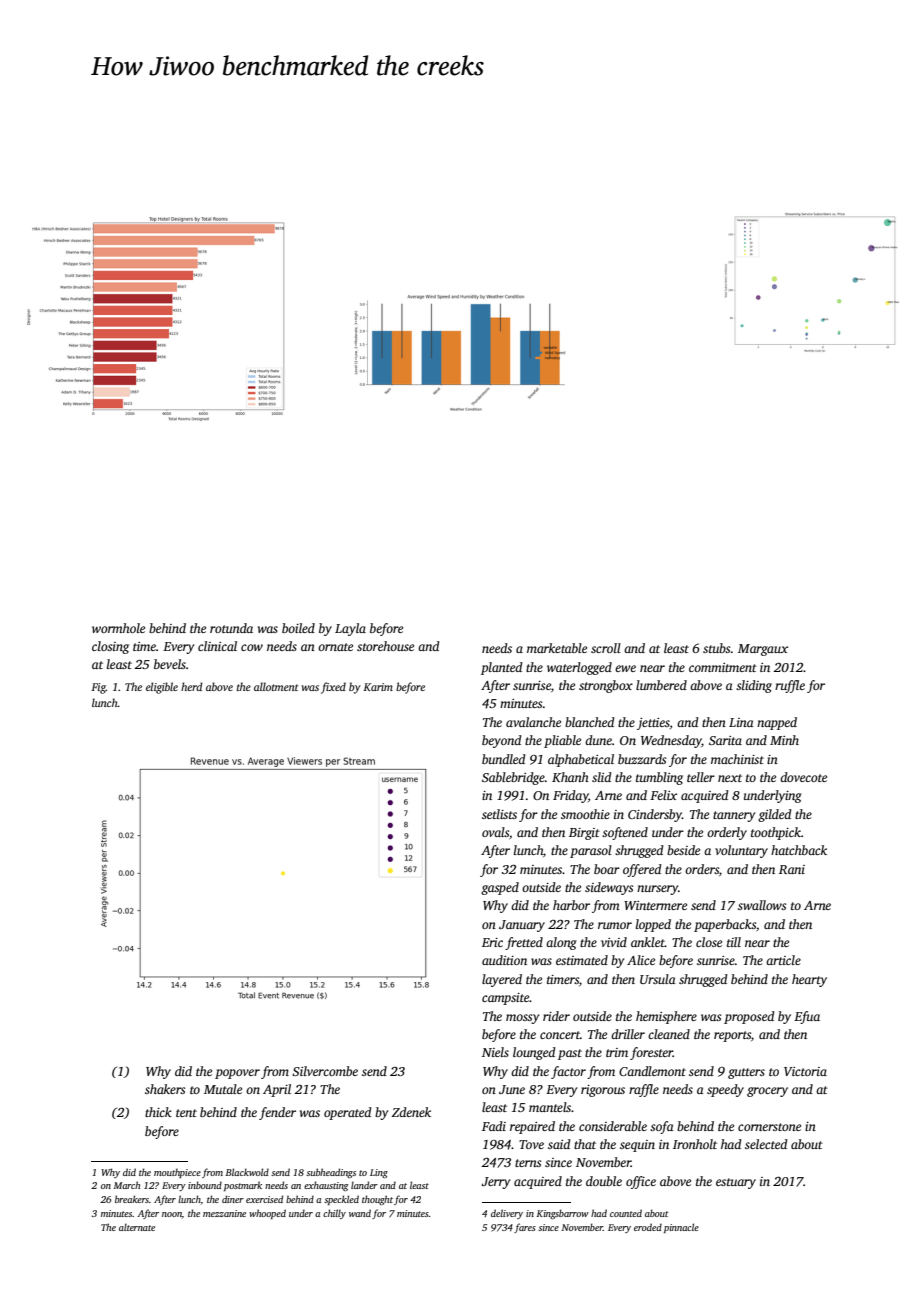 The image size is (924, 1308). I want to click on campsite, so click(505, 999).
